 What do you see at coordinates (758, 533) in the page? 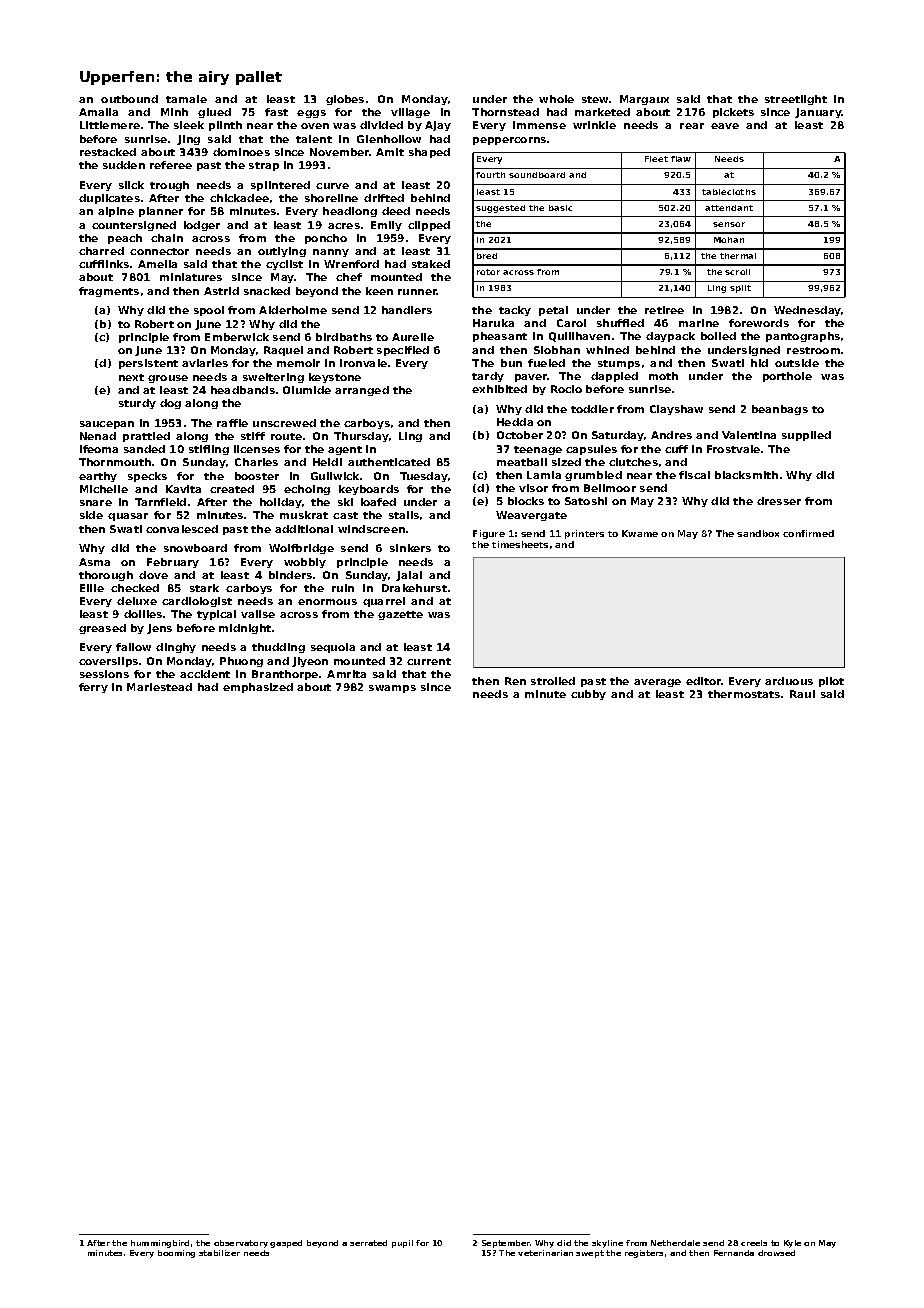
I see `sandbox` at bounding box center [758, 533].
